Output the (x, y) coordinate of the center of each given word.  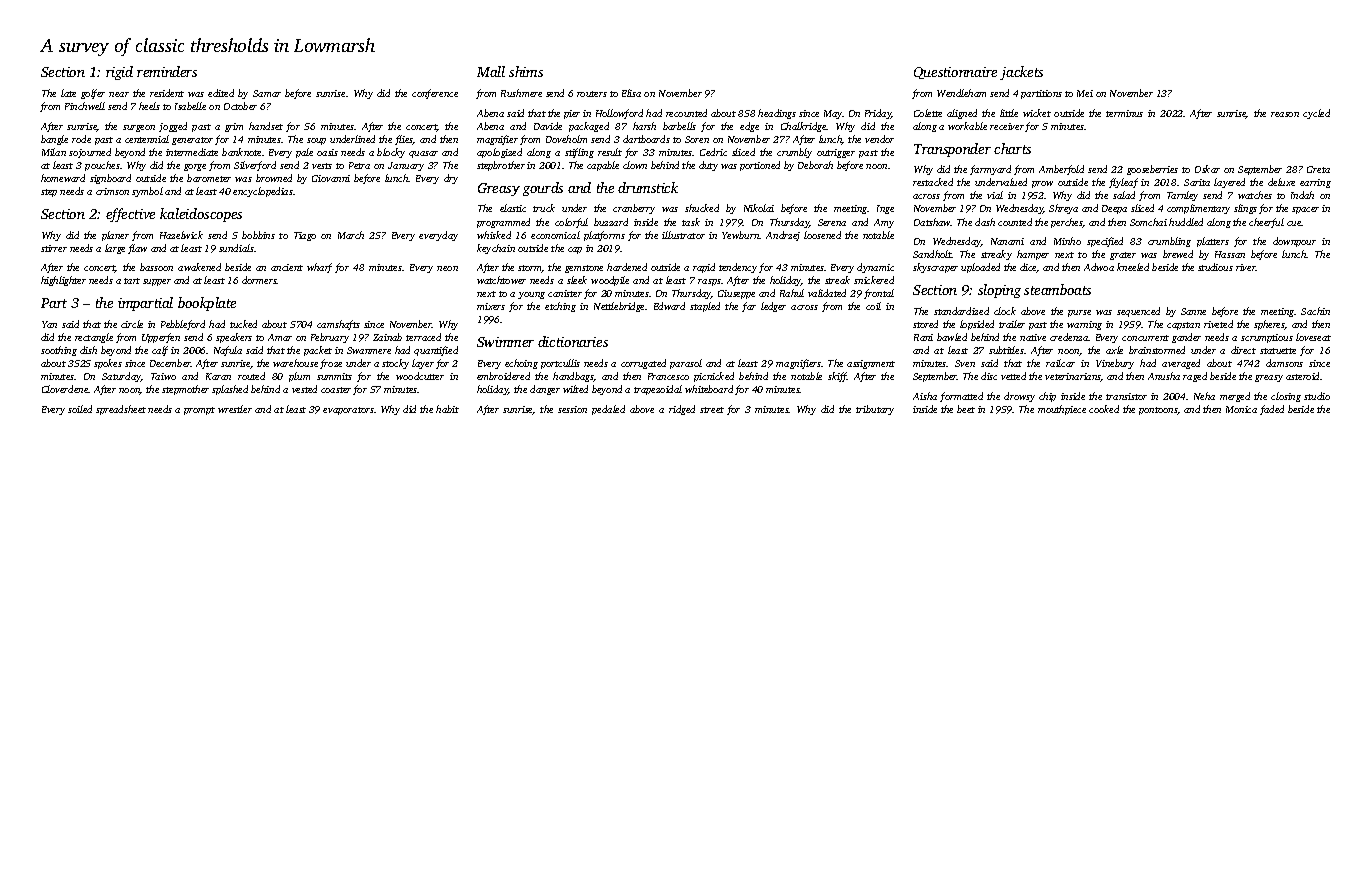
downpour (1294, 242)
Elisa (631, 93)
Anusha (1164, 376)
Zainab (387, 337)
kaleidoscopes (201, 215)
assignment (871, 364)
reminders (167, 71)
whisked (494, 235)
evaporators (348, 411)
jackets (1021, 73)
